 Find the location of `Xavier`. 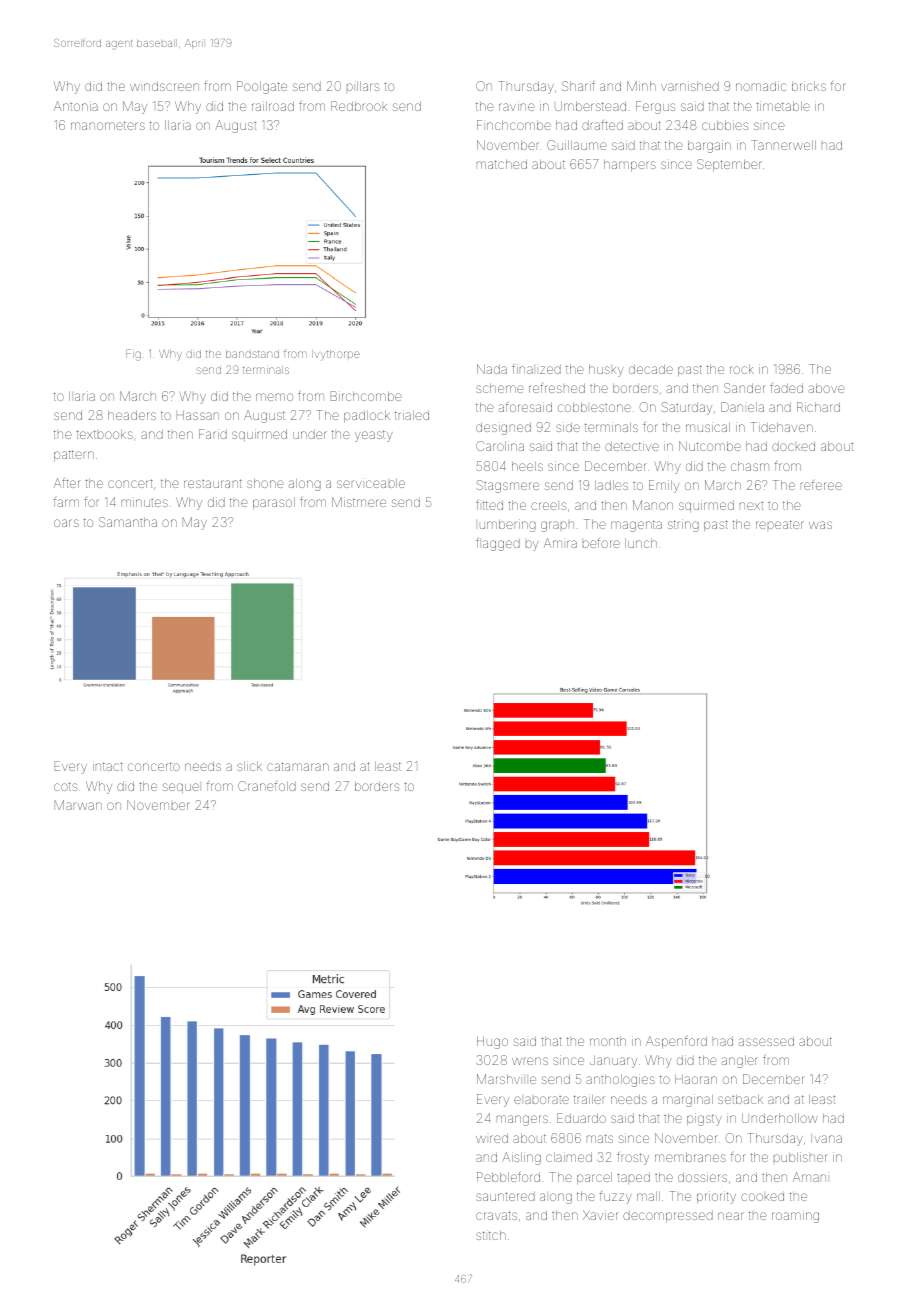

Xavier is located at coordinates (600, 1215).
